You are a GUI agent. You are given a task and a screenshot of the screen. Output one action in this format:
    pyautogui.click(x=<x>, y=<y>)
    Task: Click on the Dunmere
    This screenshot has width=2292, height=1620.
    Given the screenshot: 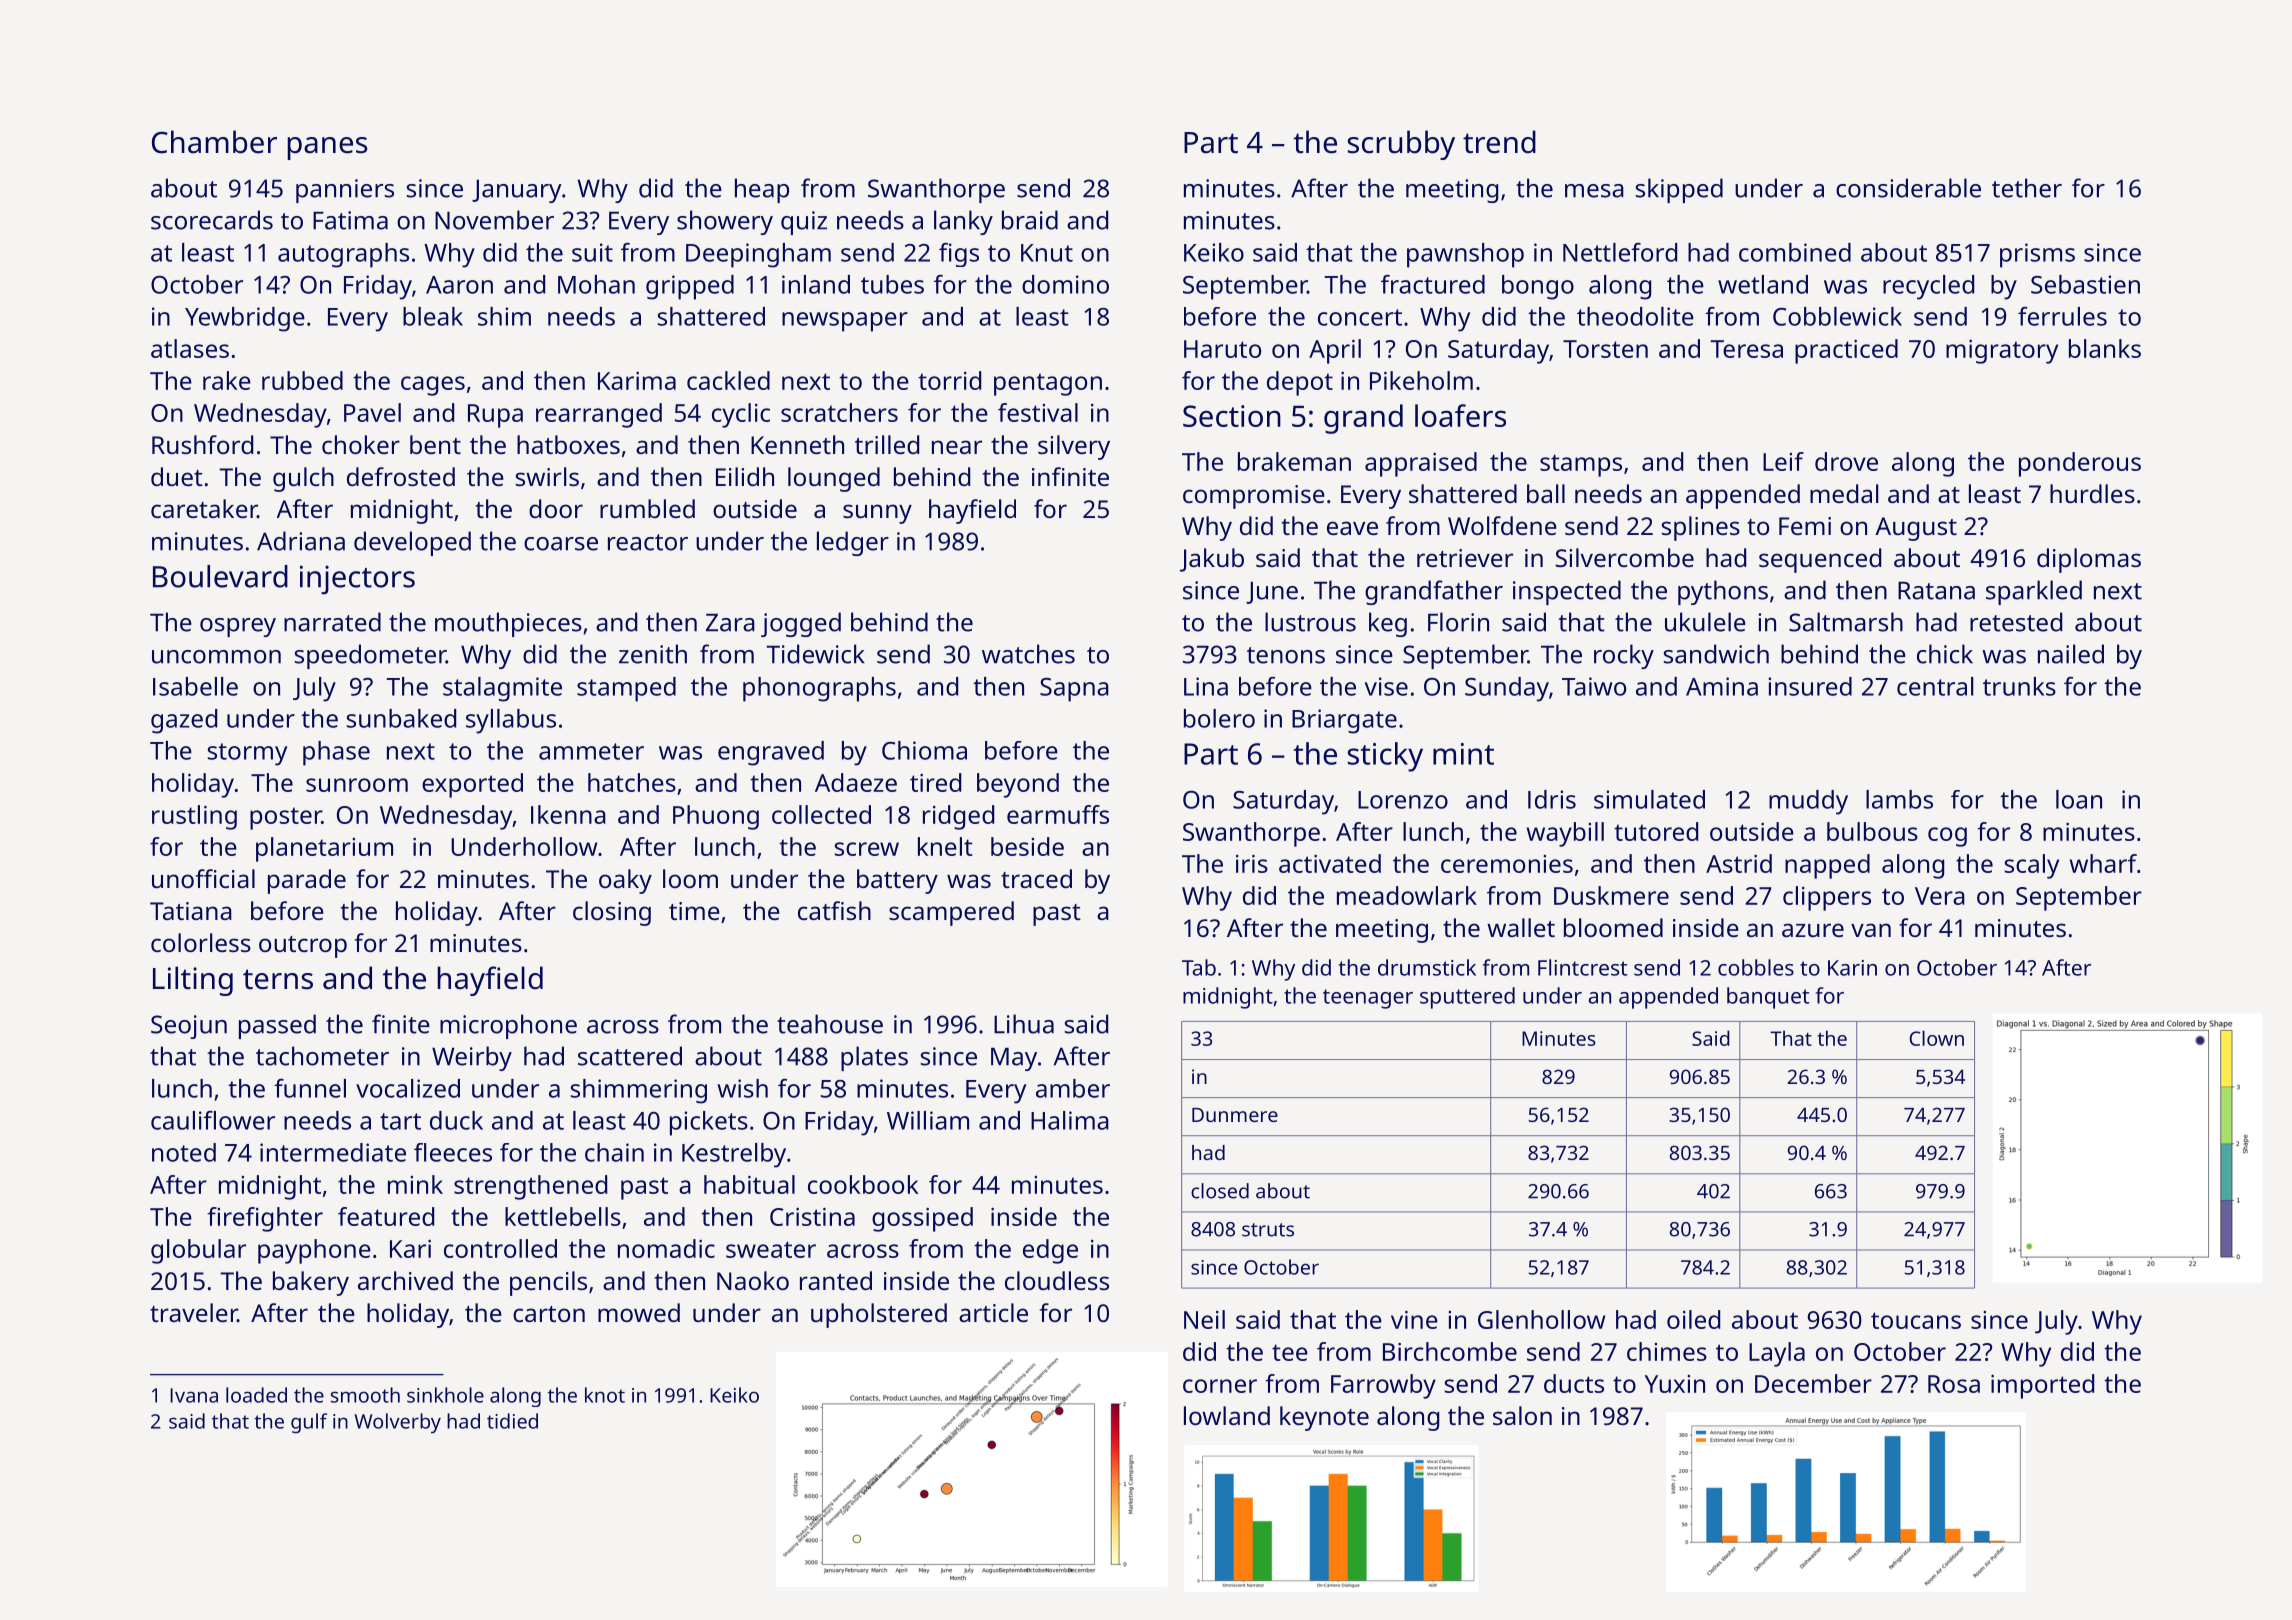 What is the action you would take?
    pyautogui.click(x=1235, y=1115)
